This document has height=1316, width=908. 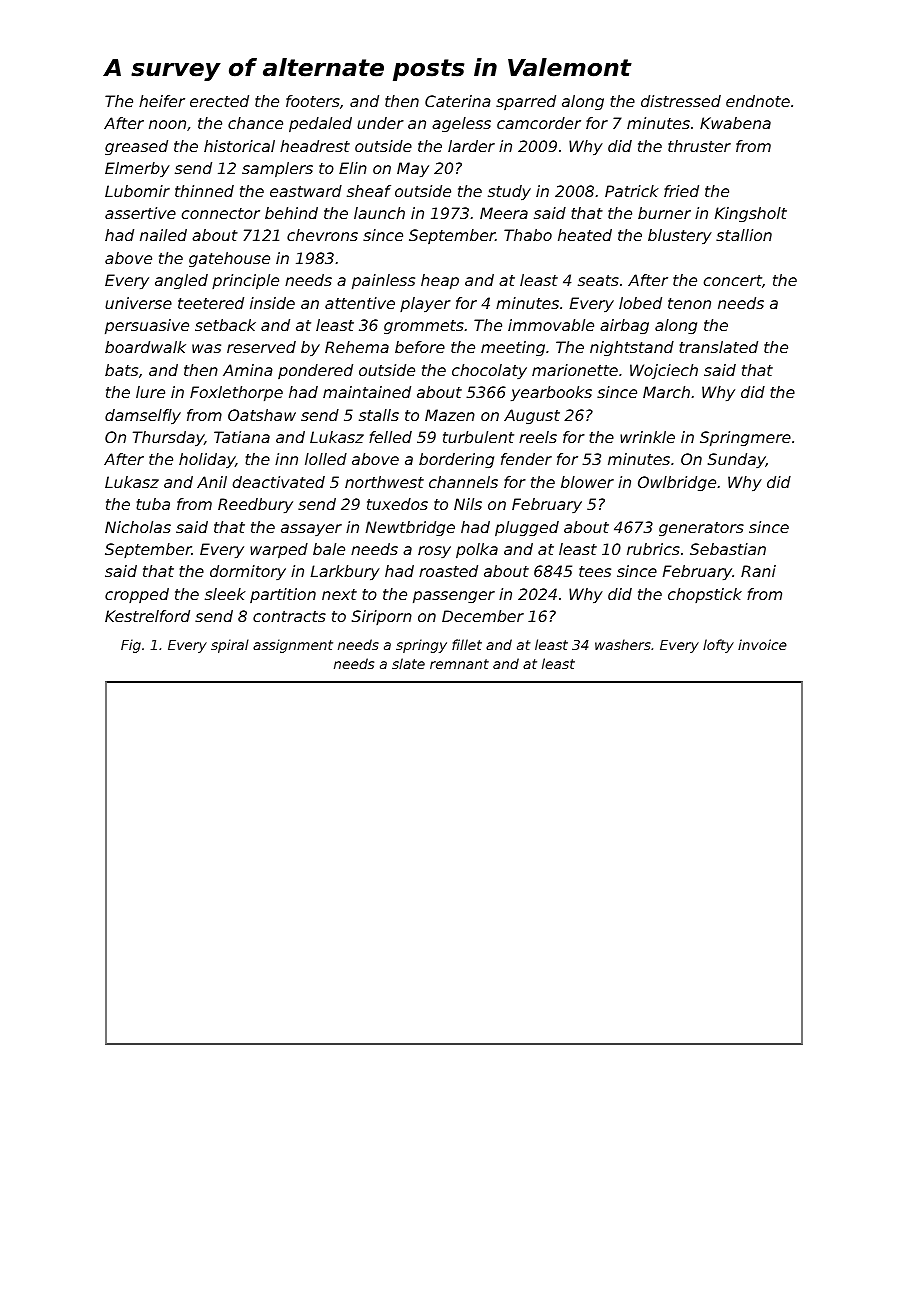 I want to click on Thabo, so click(x=528, y=235).
